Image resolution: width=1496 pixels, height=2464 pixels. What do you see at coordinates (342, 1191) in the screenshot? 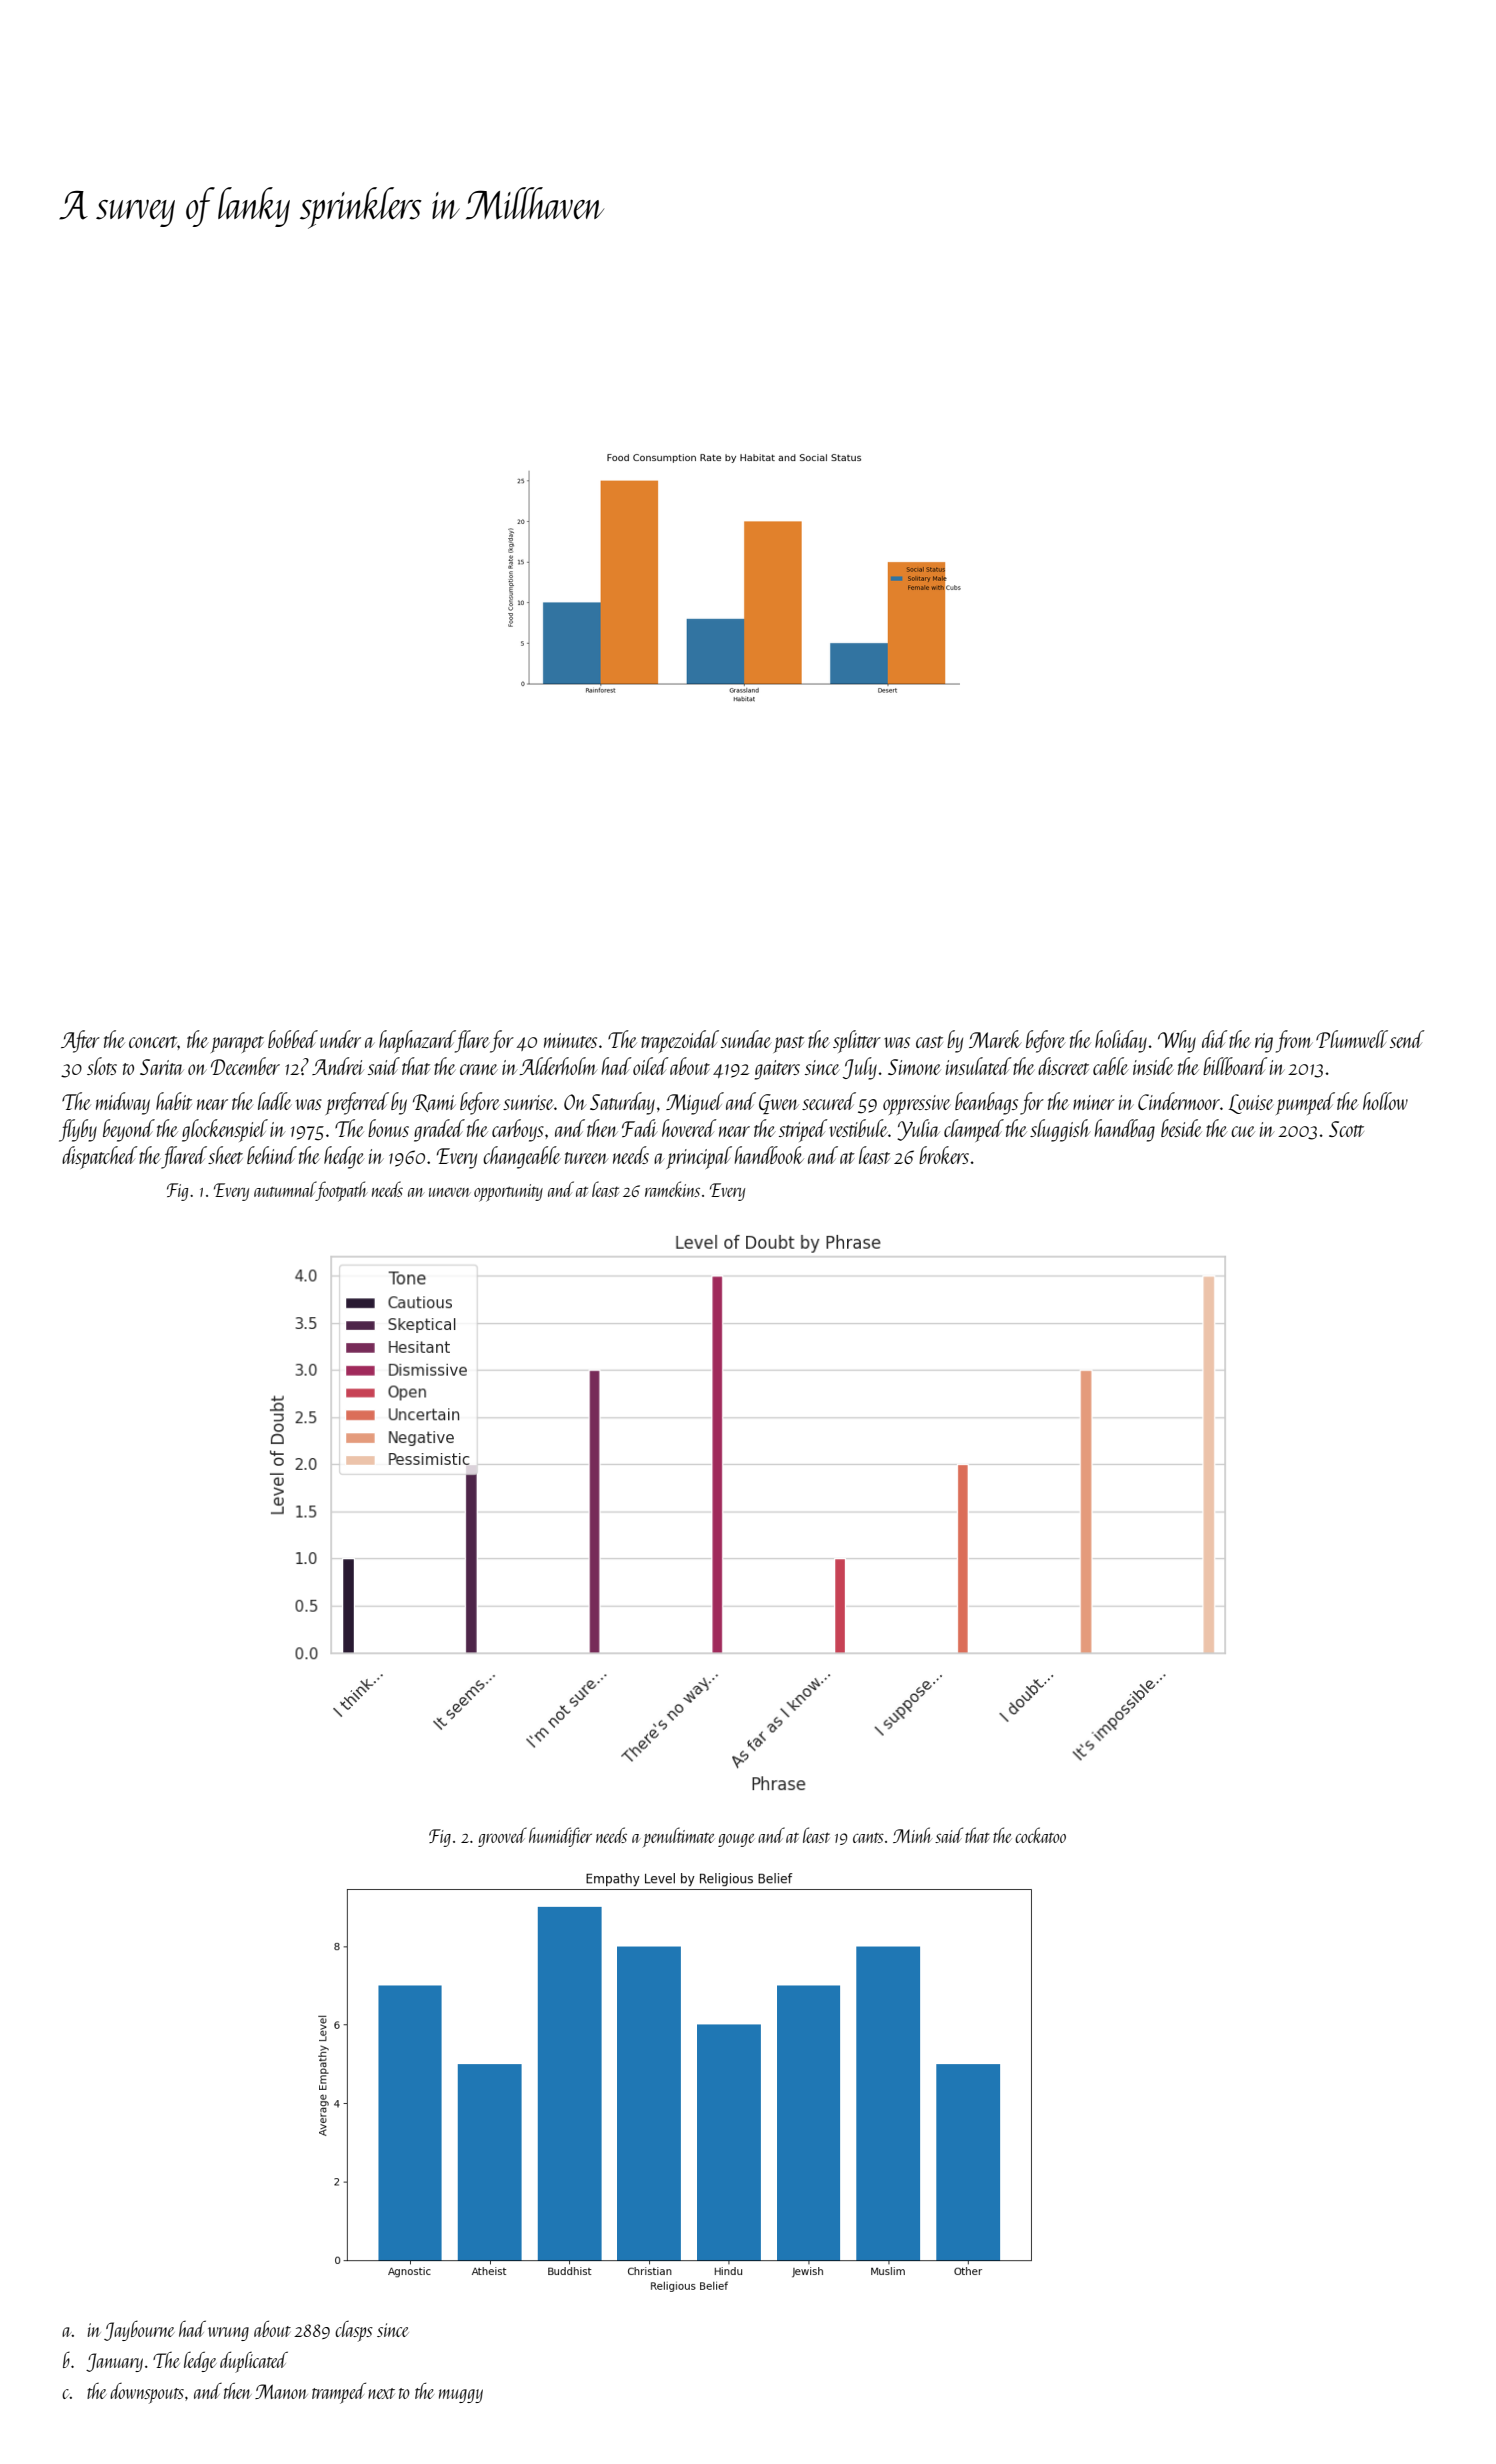
I see `footpath` at bounding box center [342, 1191].
